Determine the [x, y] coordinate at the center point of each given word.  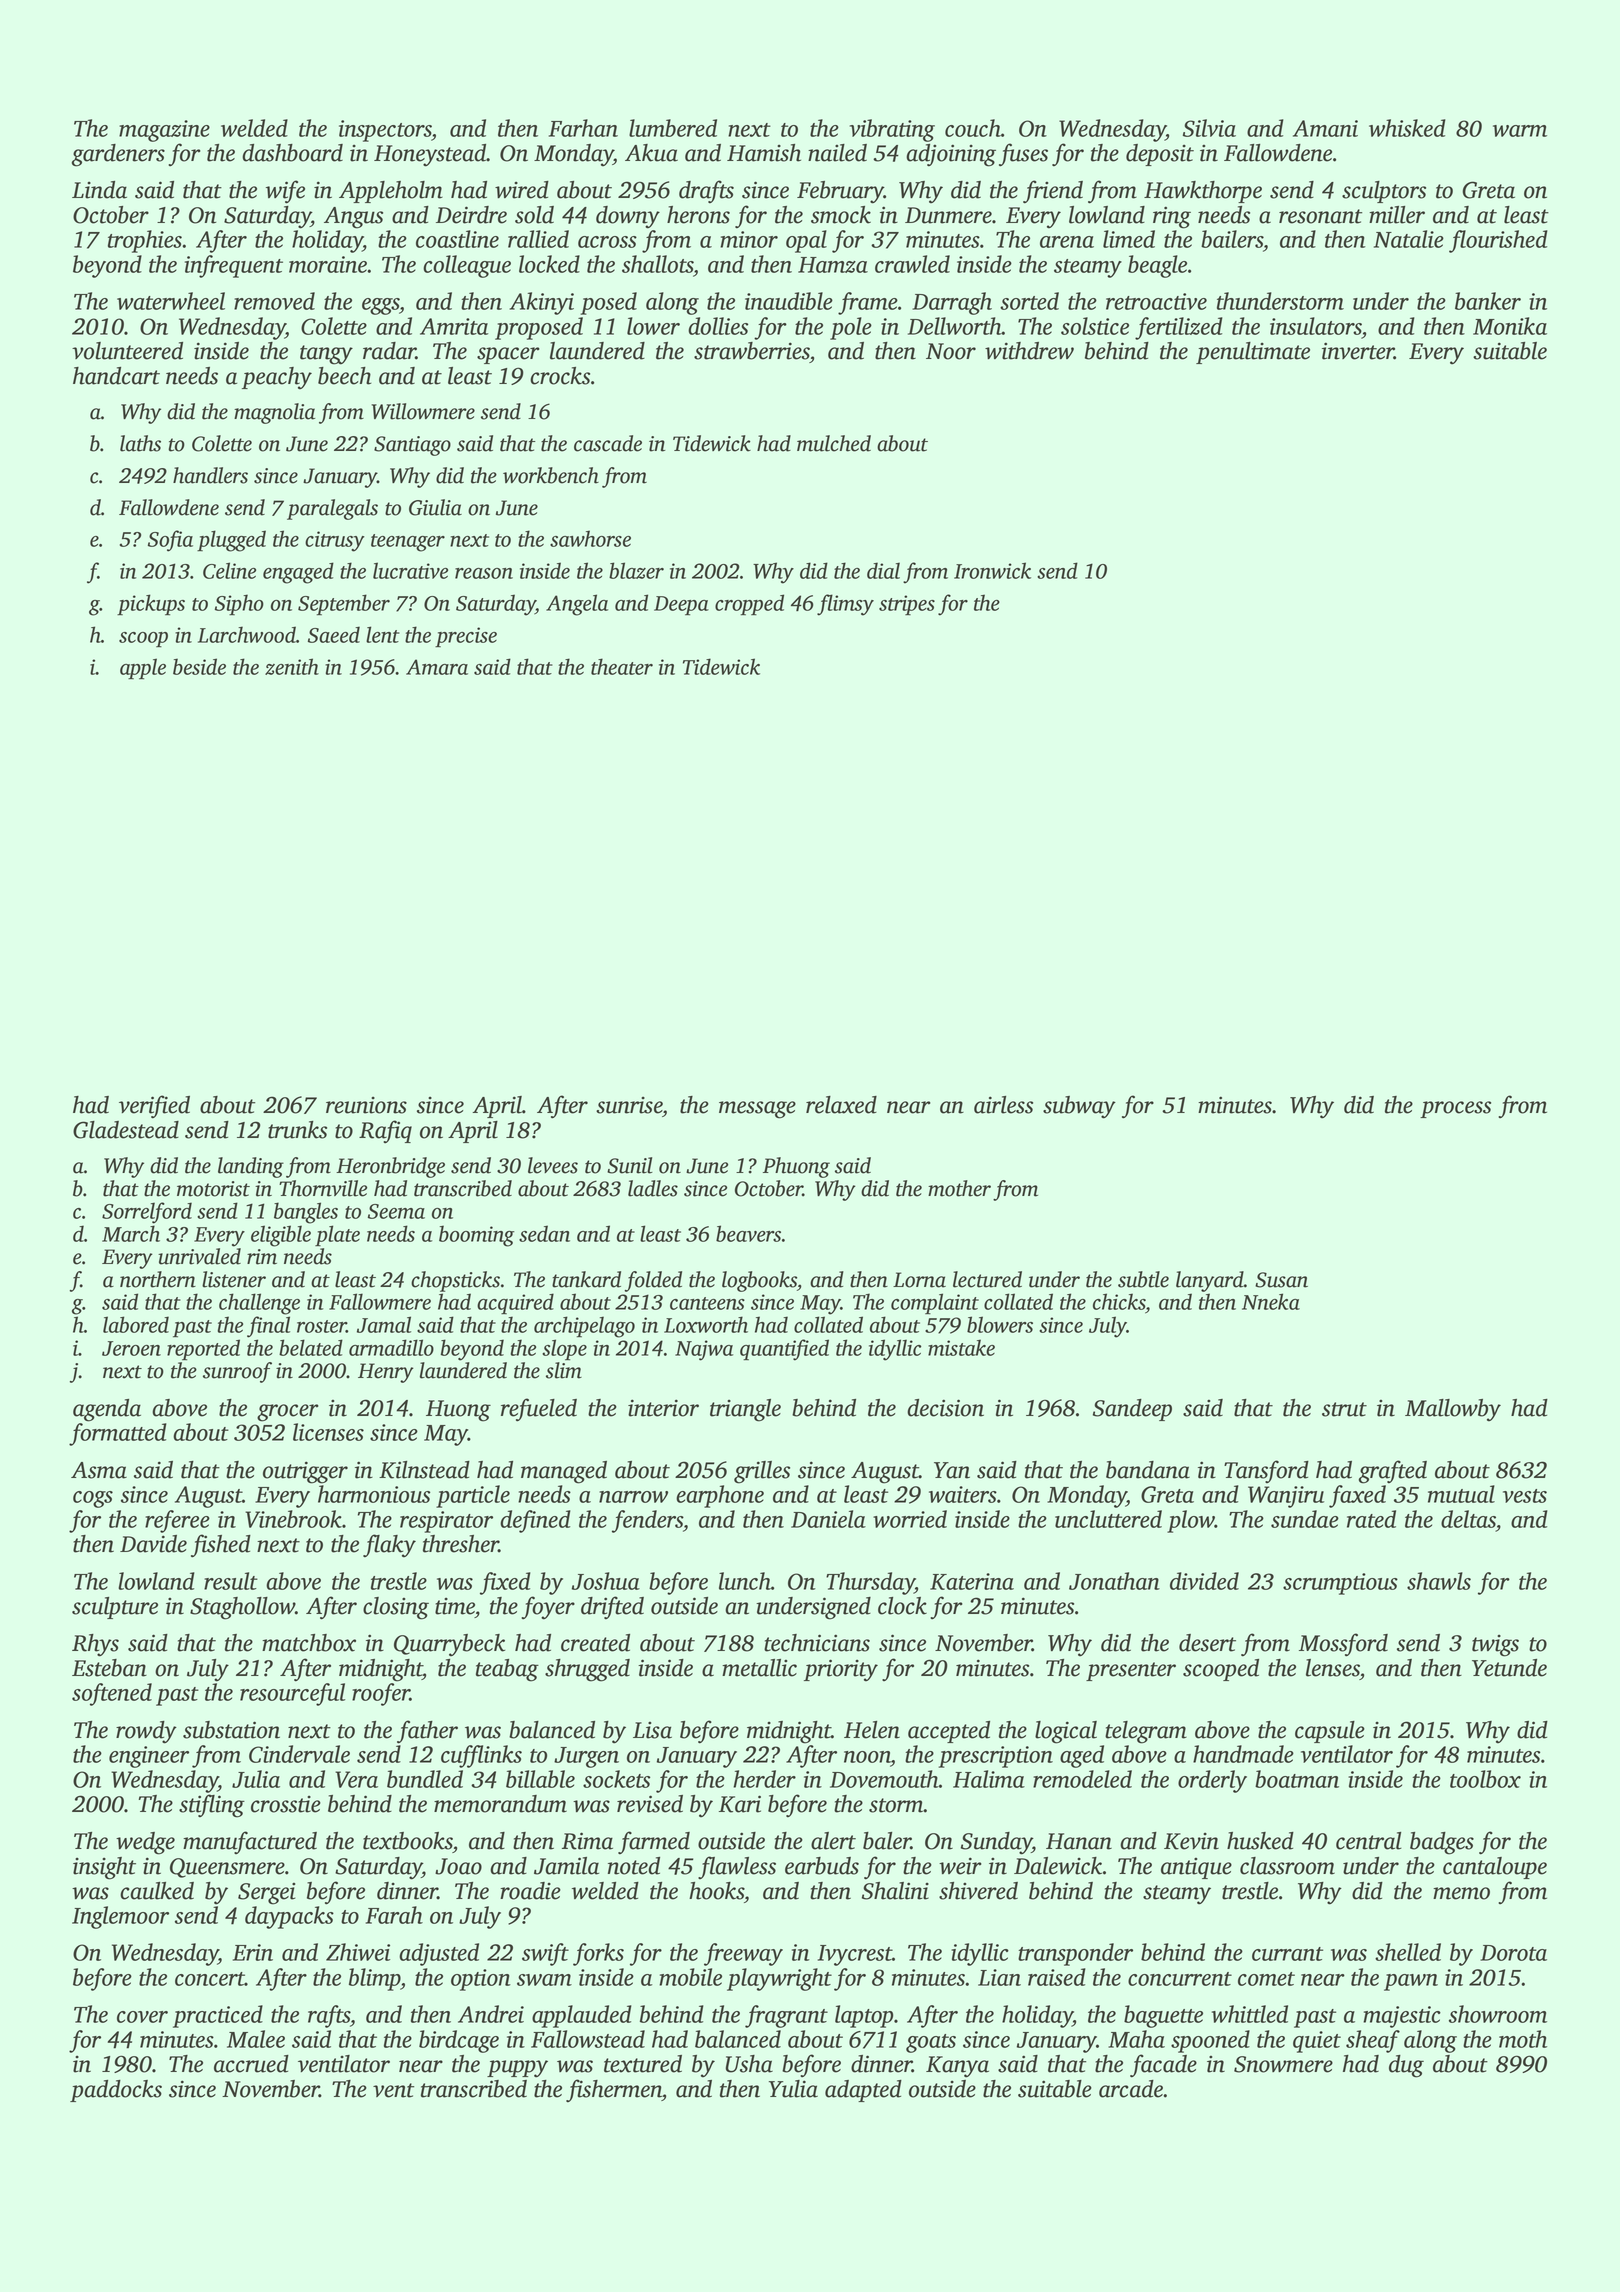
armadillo [391, 1347]
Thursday [870, 1583]
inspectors [385, 131]
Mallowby [1453, 1410]
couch [973, 128]
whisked [1407, 128]
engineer [149, 1757]
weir [960, 1866]
